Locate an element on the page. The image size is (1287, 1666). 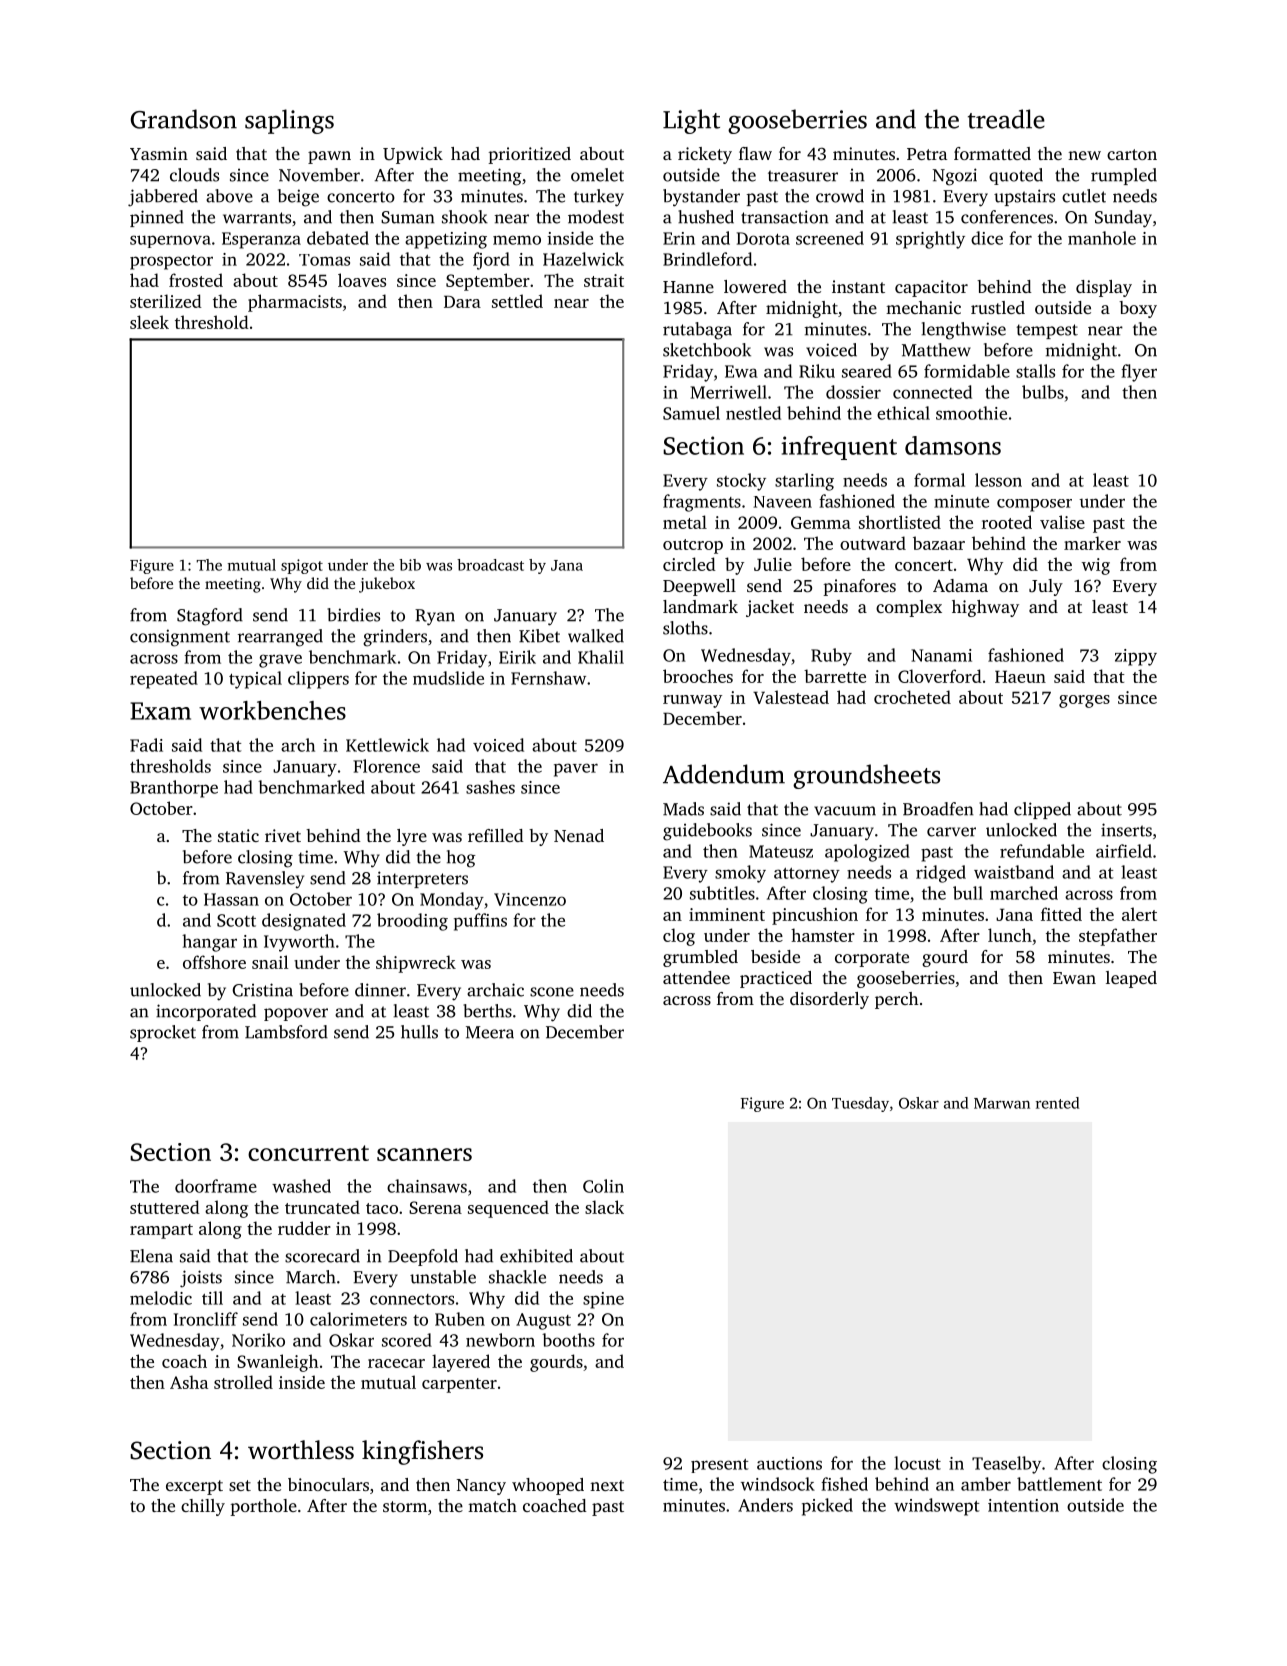
Upwick is located at coordinates (413, 155).
